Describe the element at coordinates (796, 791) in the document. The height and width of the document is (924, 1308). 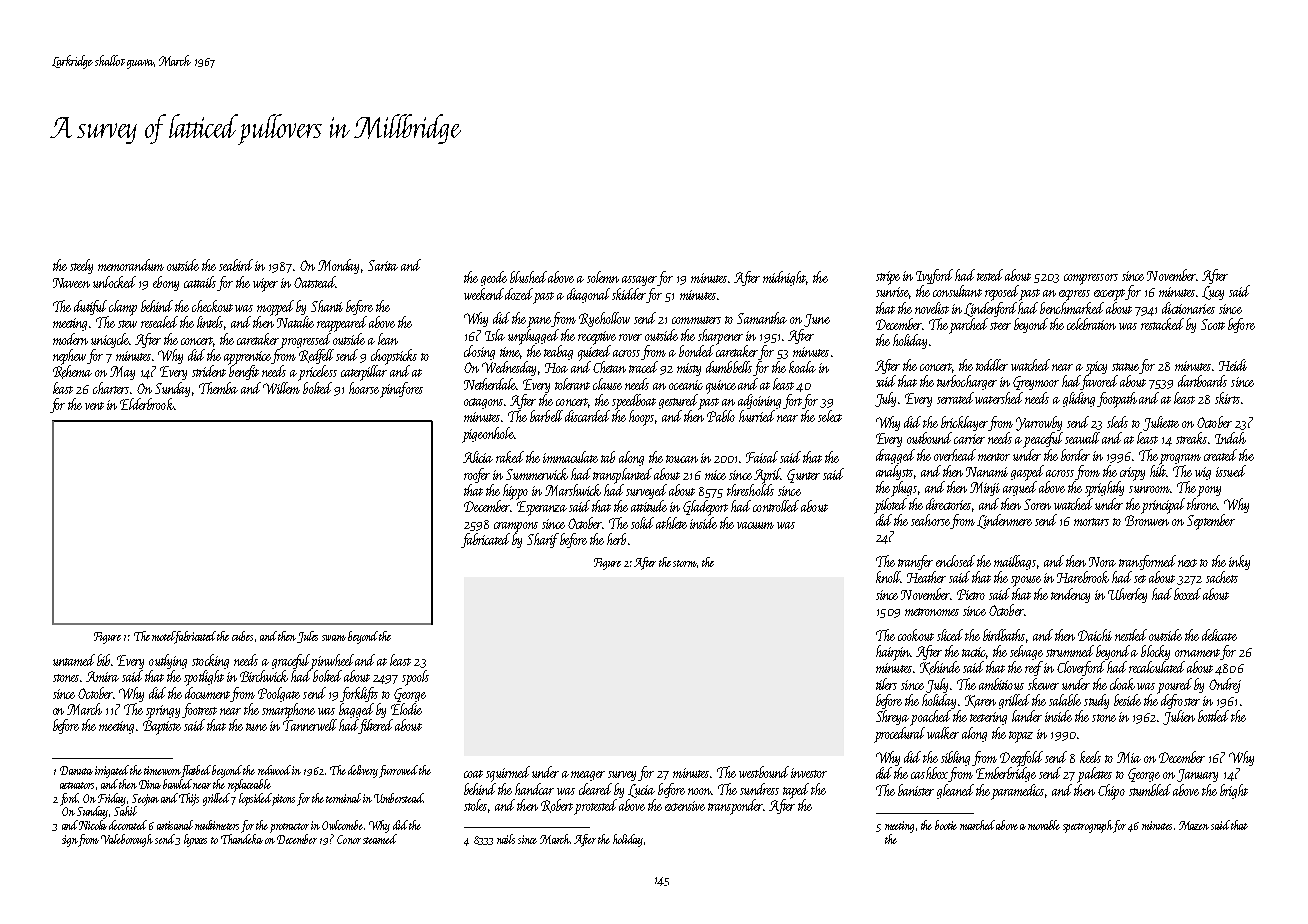
I see `taped` at that location.
